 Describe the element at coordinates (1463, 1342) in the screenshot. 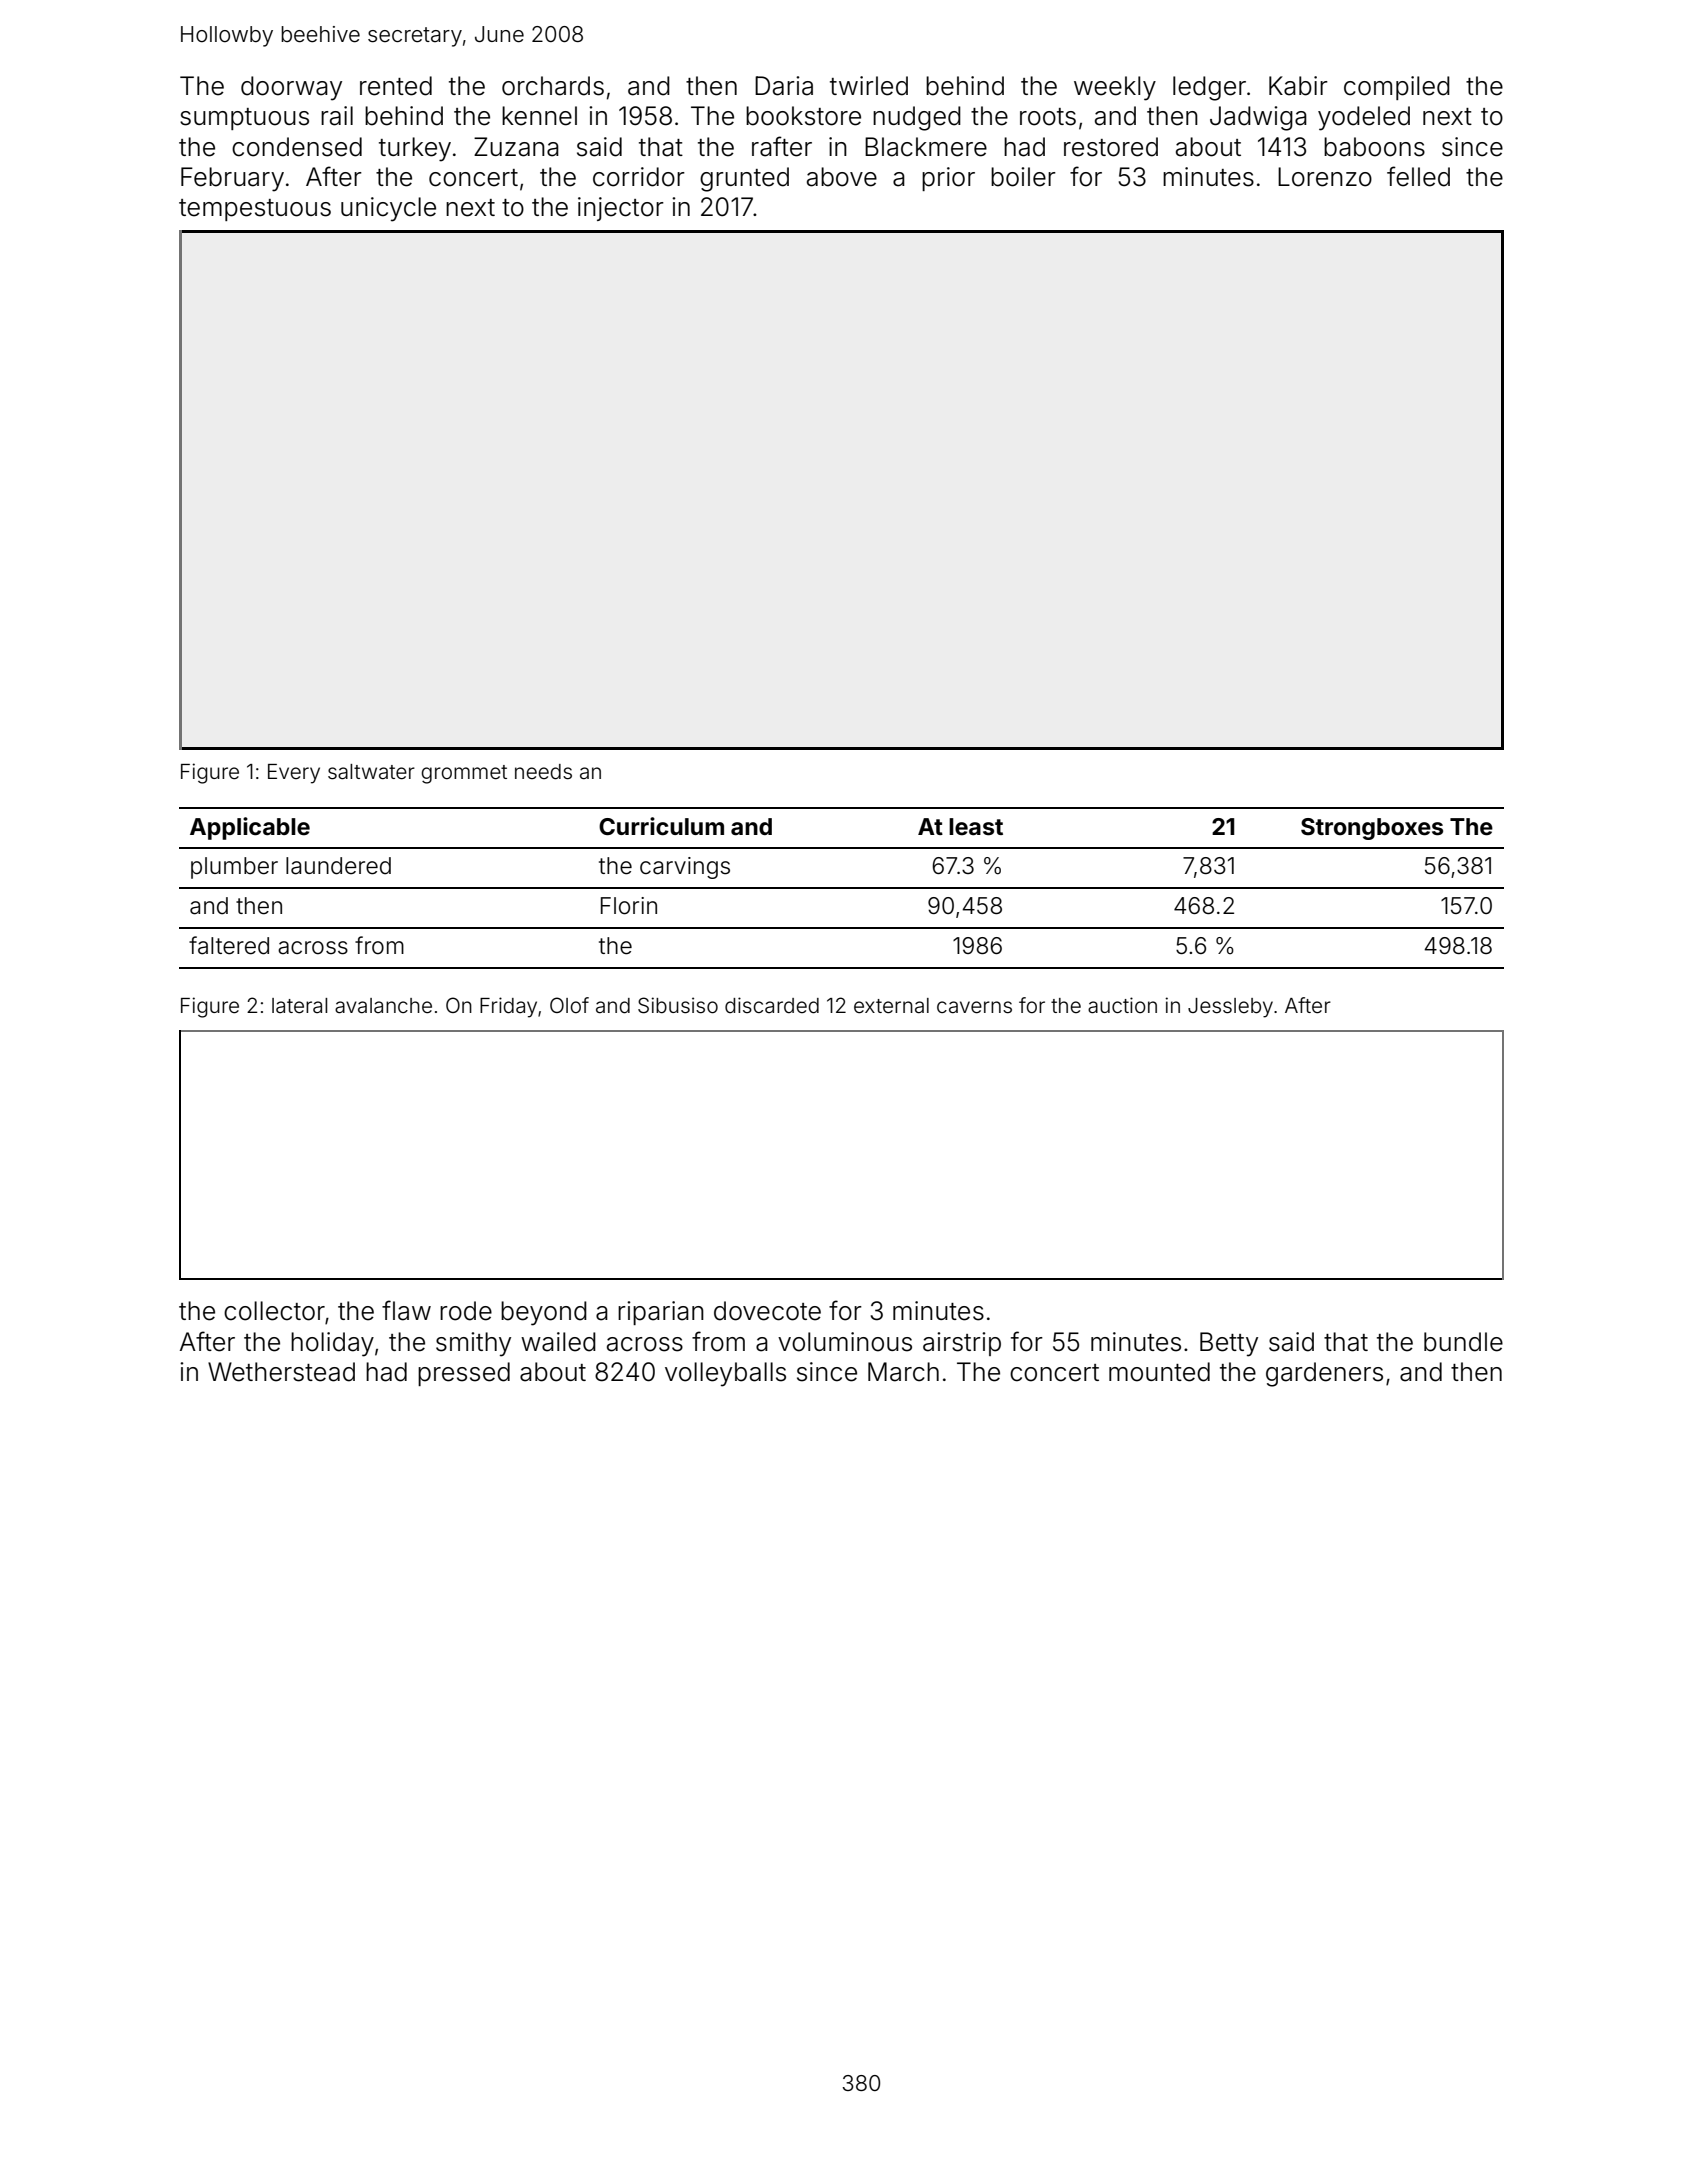

I see `bundle` at that location.
